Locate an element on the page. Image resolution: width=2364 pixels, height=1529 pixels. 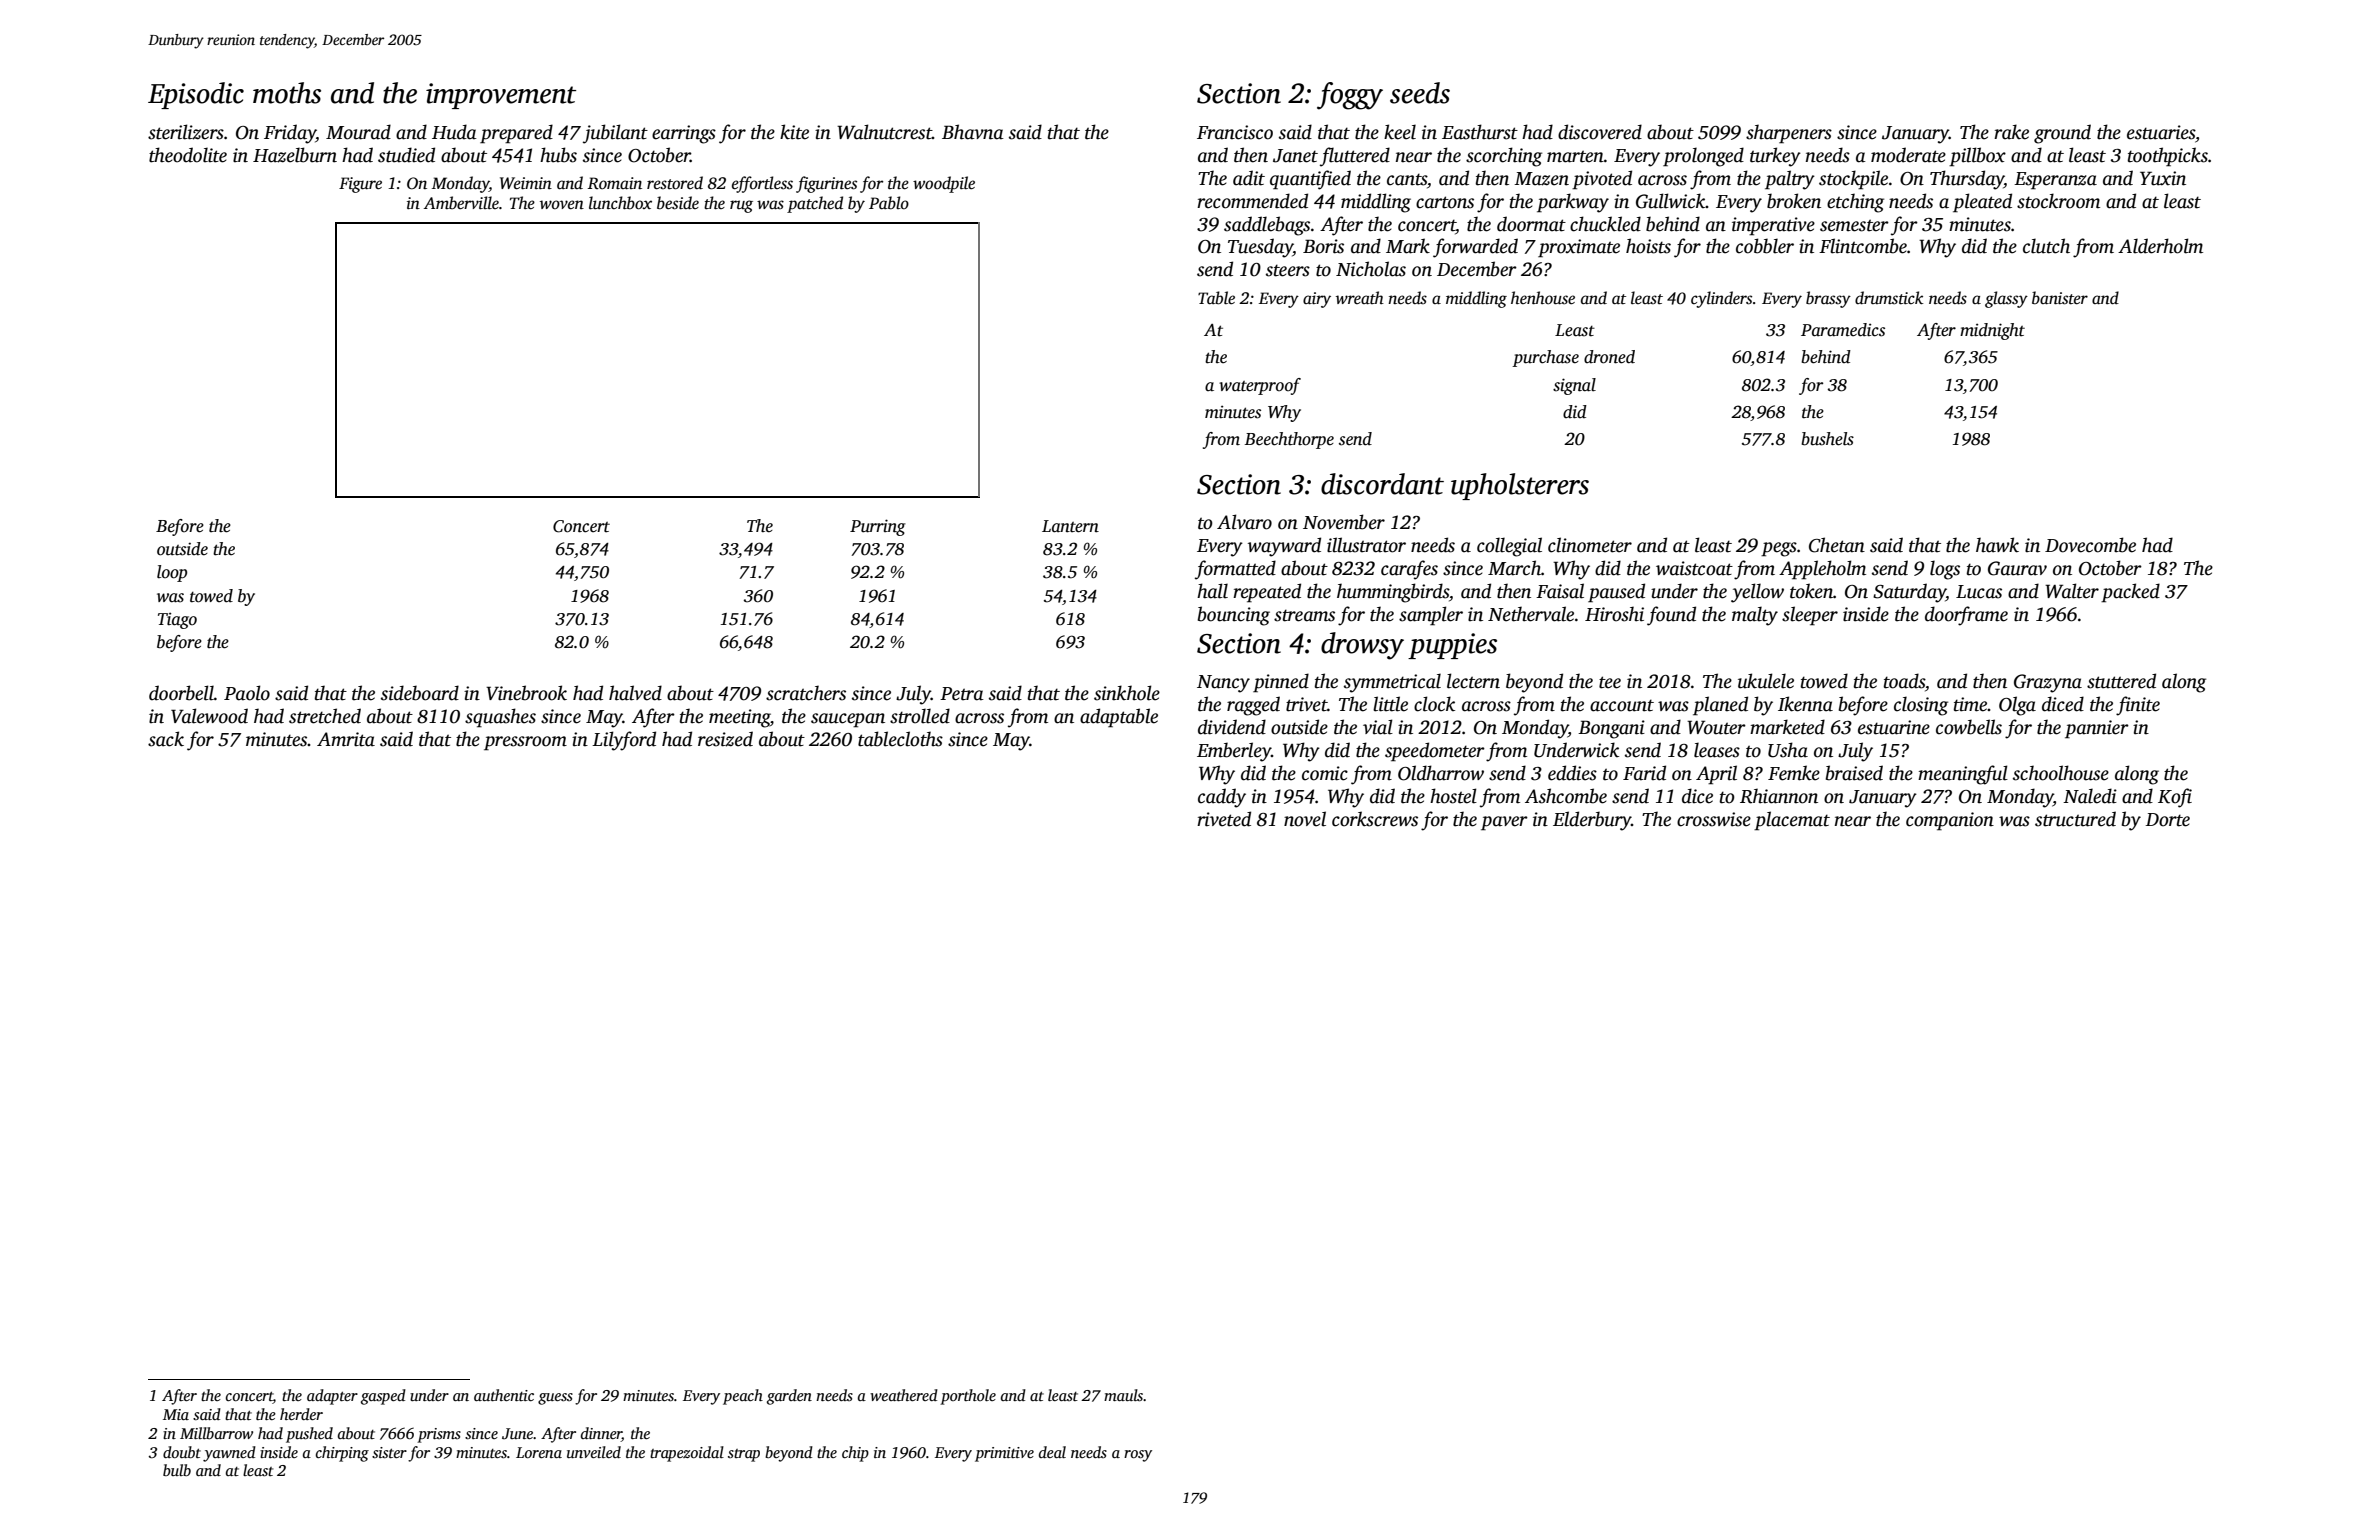
crosswise is located at coordinates (1714, 819).
